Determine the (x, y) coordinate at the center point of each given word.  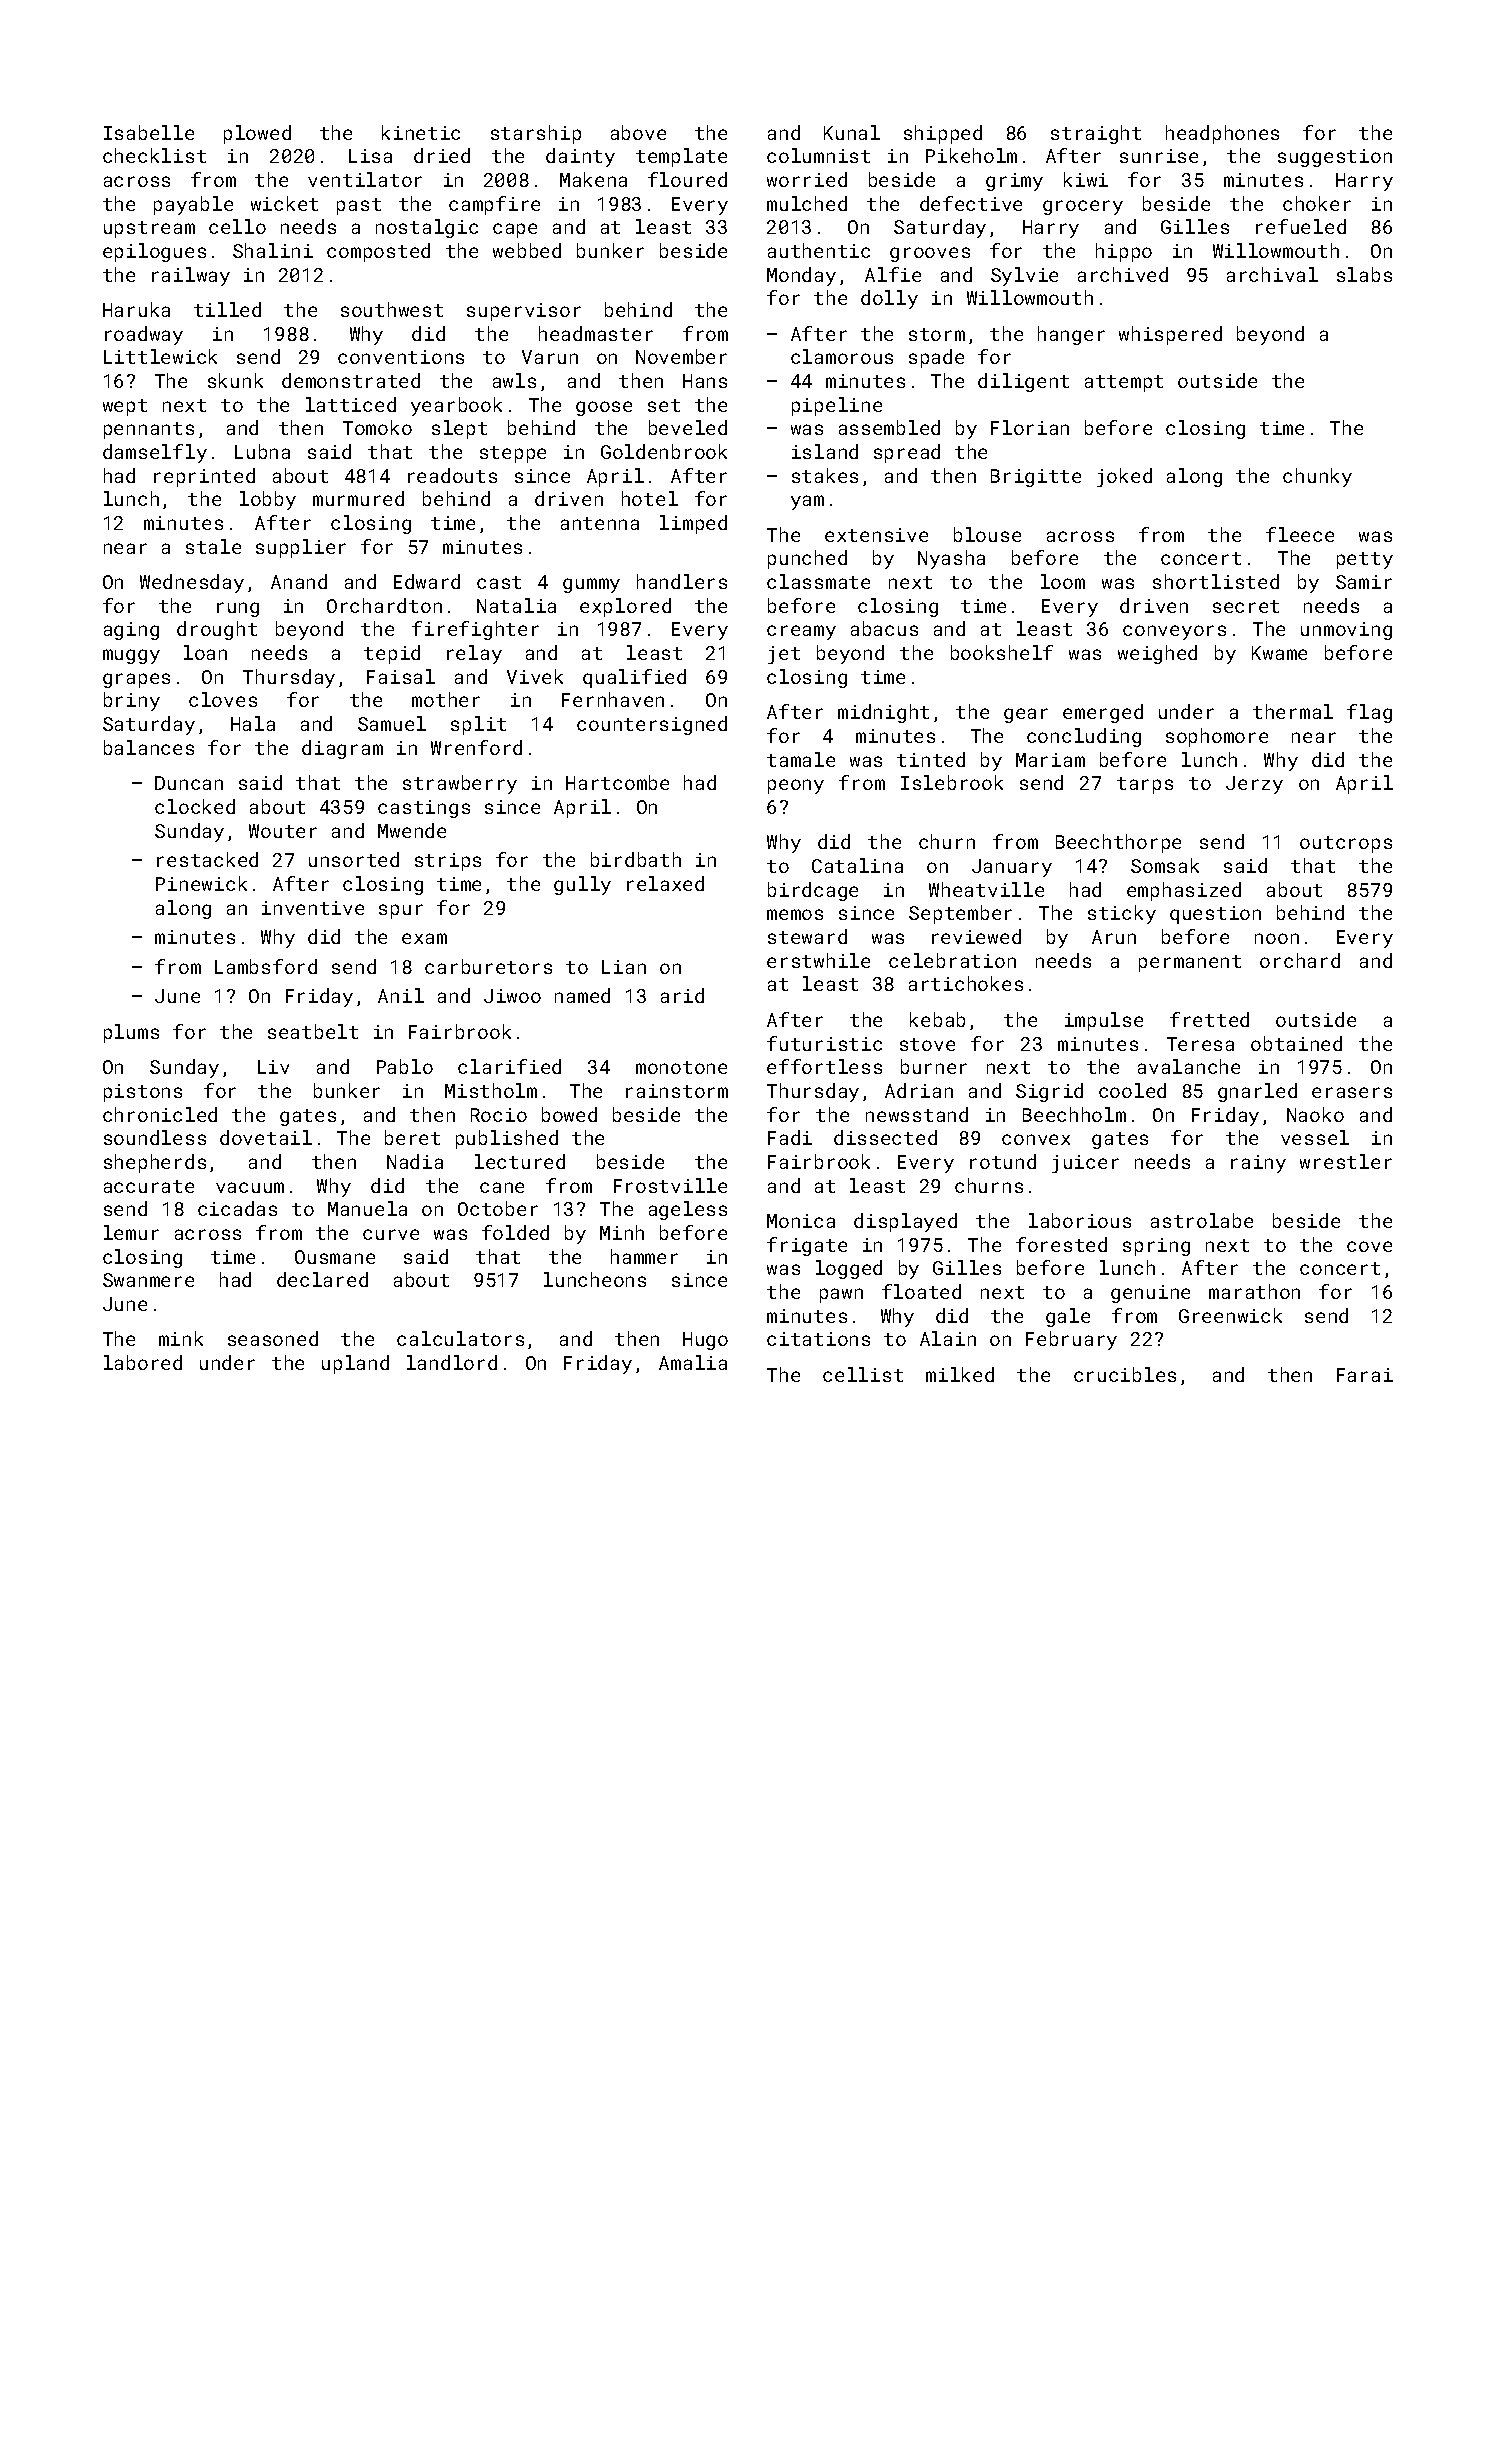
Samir (1364, 582)
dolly (889, 299)
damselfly (155, 453)
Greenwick (1230, 1315)
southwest (392, 309)
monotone (681, 1067)
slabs (1364, 274)
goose (604, 408)
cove (1369, 1246)
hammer (644, 1256)
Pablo (405, 1066)
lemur (131, 1232)
